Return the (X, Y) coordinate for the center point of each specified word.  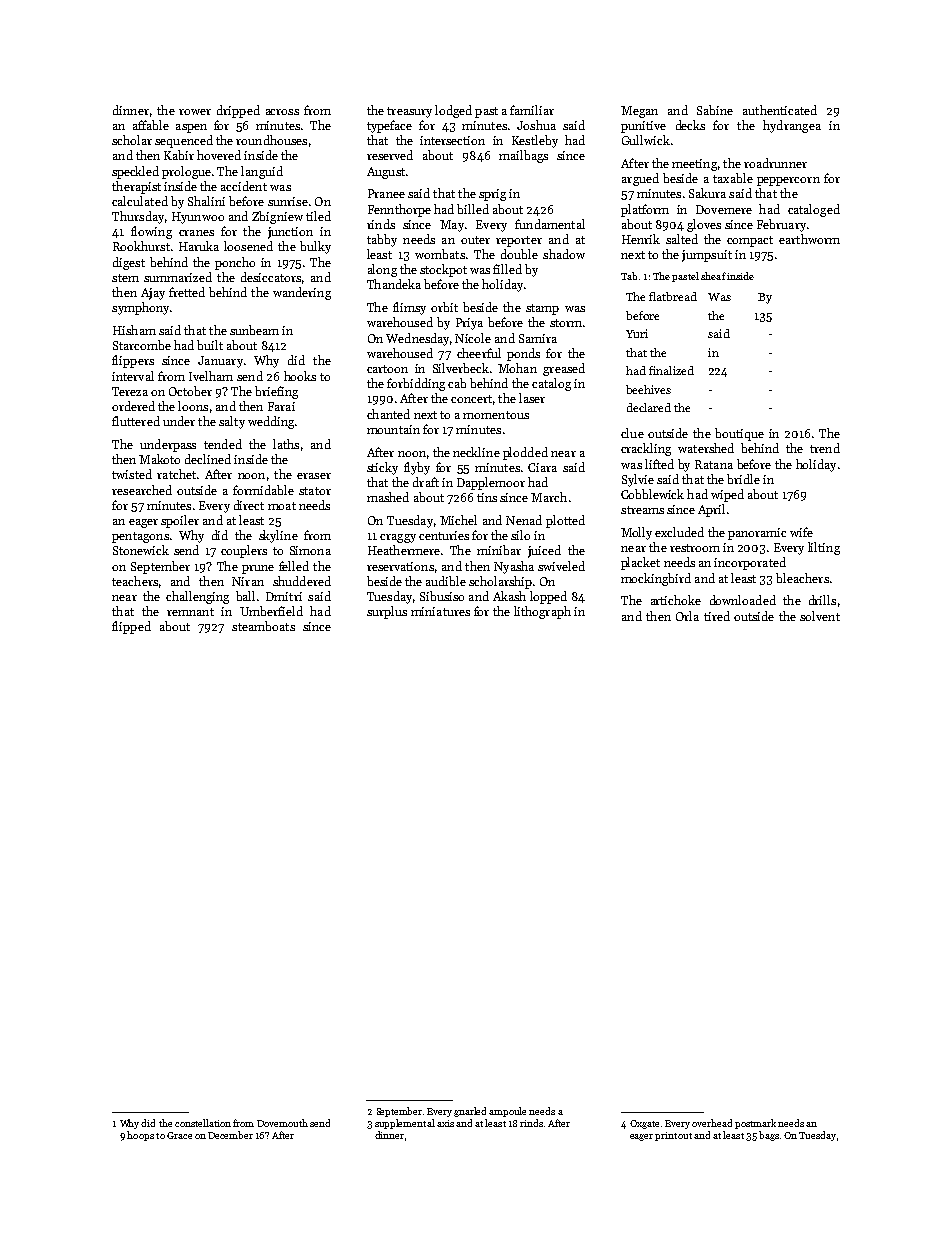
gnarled (470, 1112)
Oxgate (644, 1124)
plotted (565, 521)
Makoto (159, 459)
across (282, 112)
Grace (179, 1135)
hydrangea (792, 126)
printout (673, 1136)
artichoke (676, 600)
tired (717, 616)
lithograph (542, 612)
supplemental (405, 1124)
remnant (190, 612)
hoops (140, 1136)
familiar (532, 110)
